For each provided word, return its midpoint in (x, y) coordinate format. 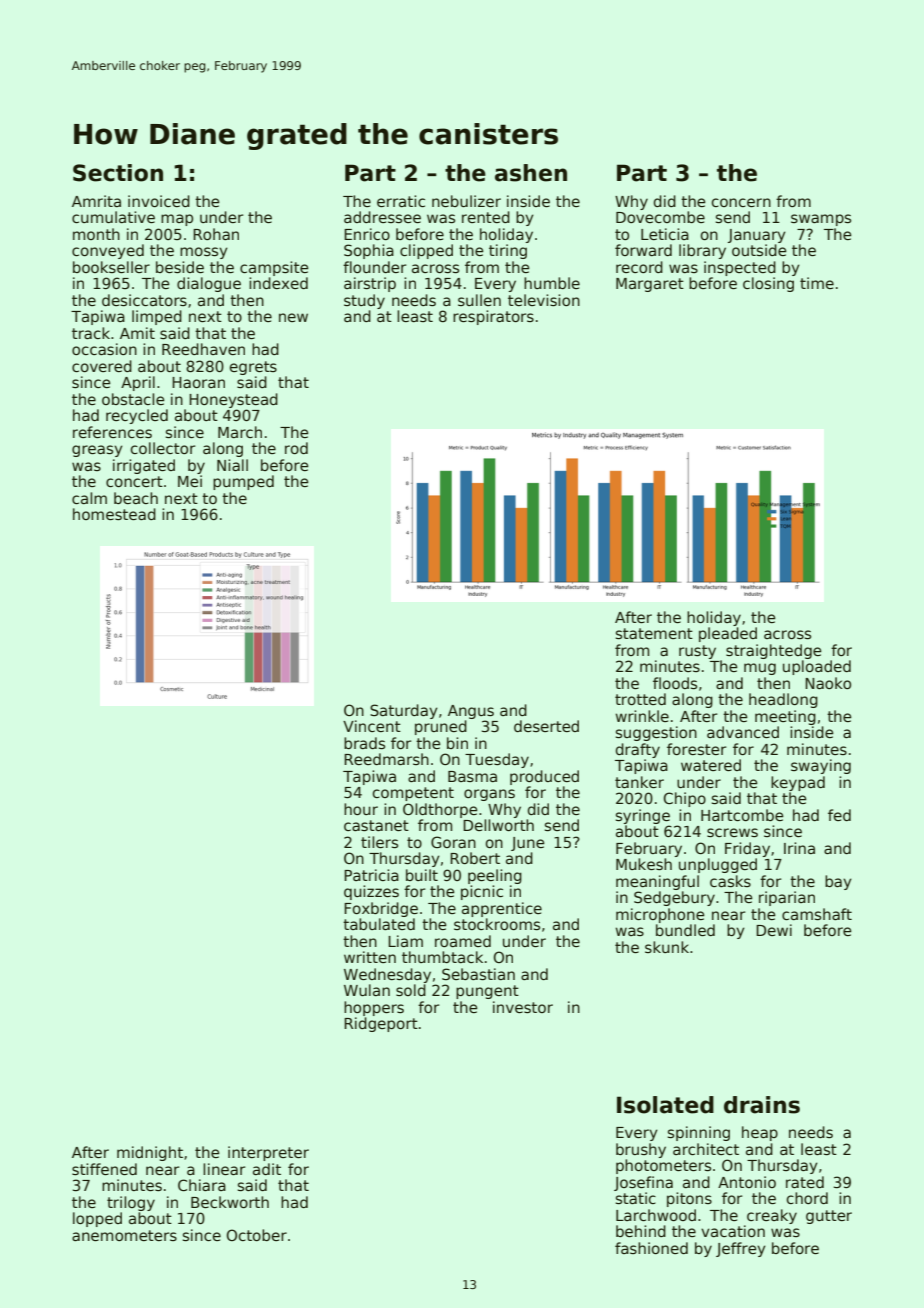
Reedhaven (203, 349)
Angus (471, 712)
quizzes (371, 892)
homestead (114, 514)
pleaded (728, 634)
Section (118, 173)
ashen (531, 173)
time (817, 283)
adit (267, 1169)
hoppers (374, 1008)
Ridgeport (381, 1024)
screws (732, 832)
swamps (821, 220)
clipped (426, 251)
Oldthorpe (440, 810)
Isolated (665, 1105)
